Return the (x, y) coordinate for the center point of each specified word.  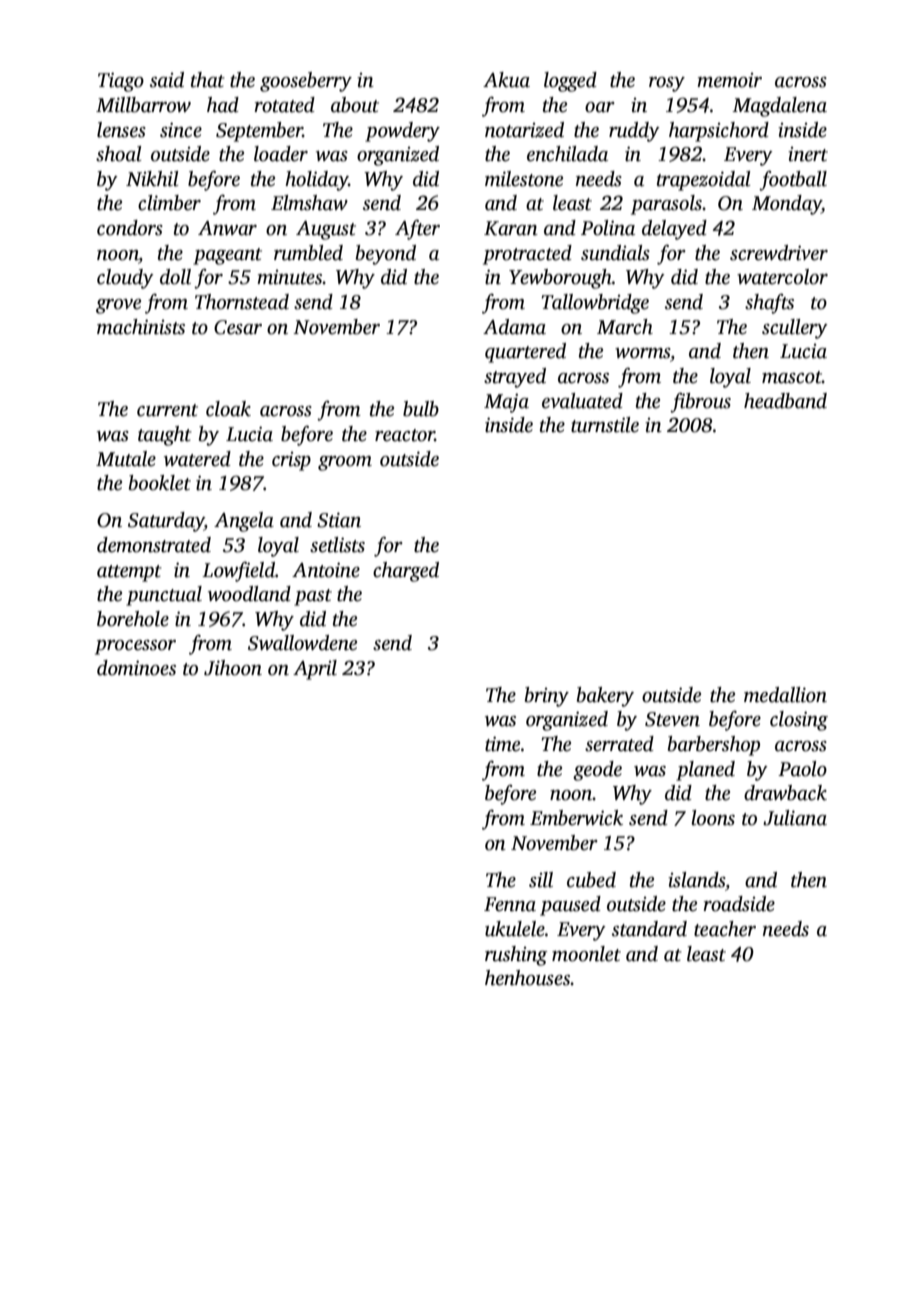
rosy (667, 84)
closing (799, 721)
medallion (785, 695)
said (167, 80)
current (167, 410)
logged (570, 82)
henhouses (528, 978)
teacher (725, 929)
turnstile (605, 425)
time (502, 744)
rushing (516, 956)
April (315, 670)
